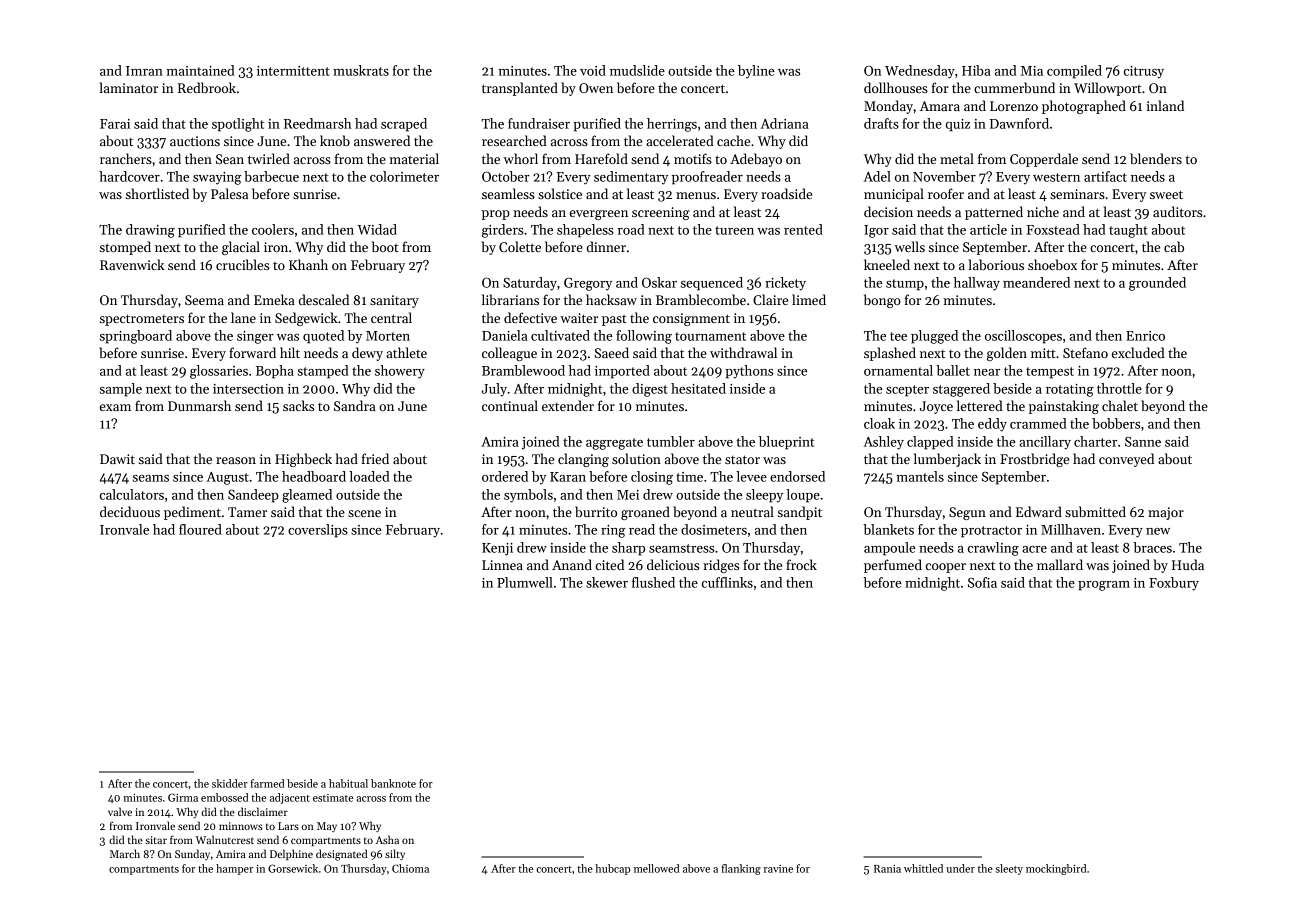 The height and width of the page is (924, 1308). Describe the element at coordinates (361, 70) in the page. I see `muskrats` at that location.
